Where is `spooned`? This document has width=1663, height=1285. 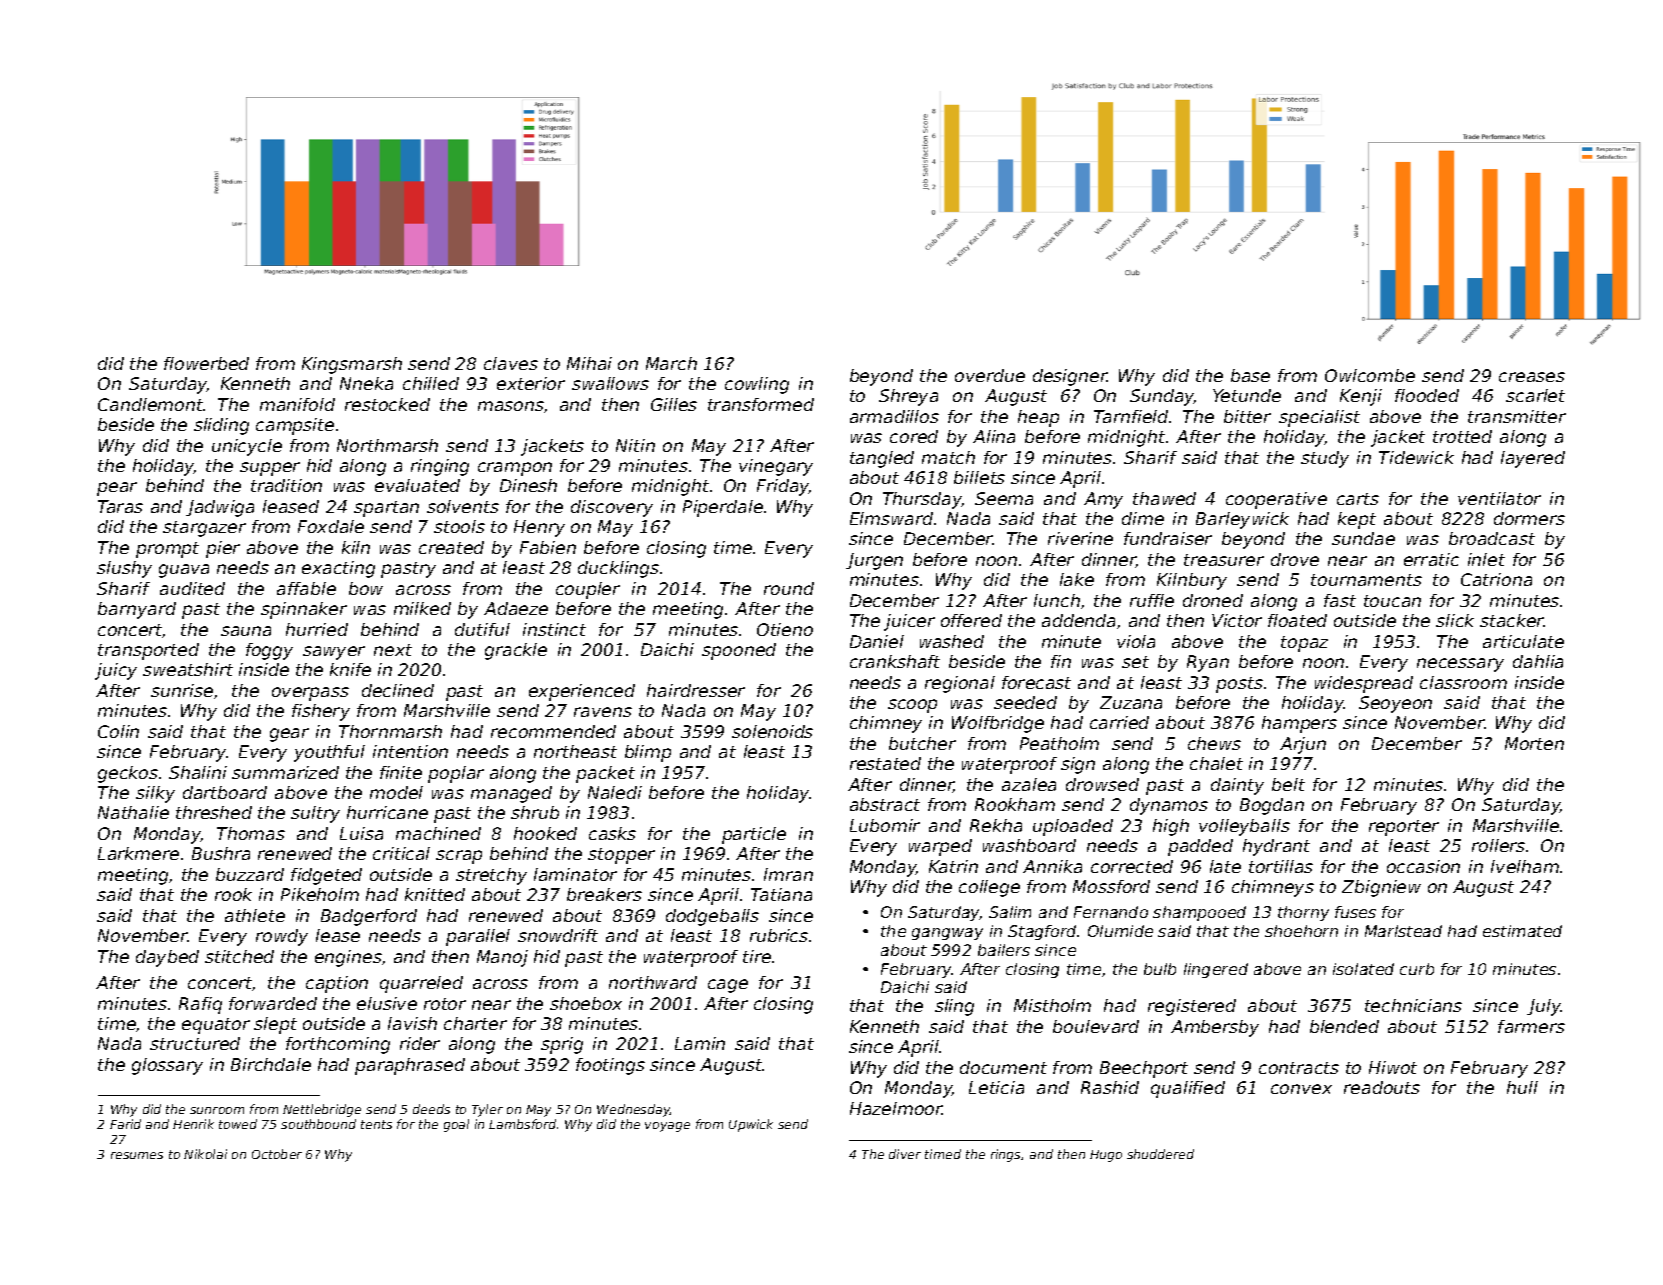 spooned is located at coordinates (739, 651).
